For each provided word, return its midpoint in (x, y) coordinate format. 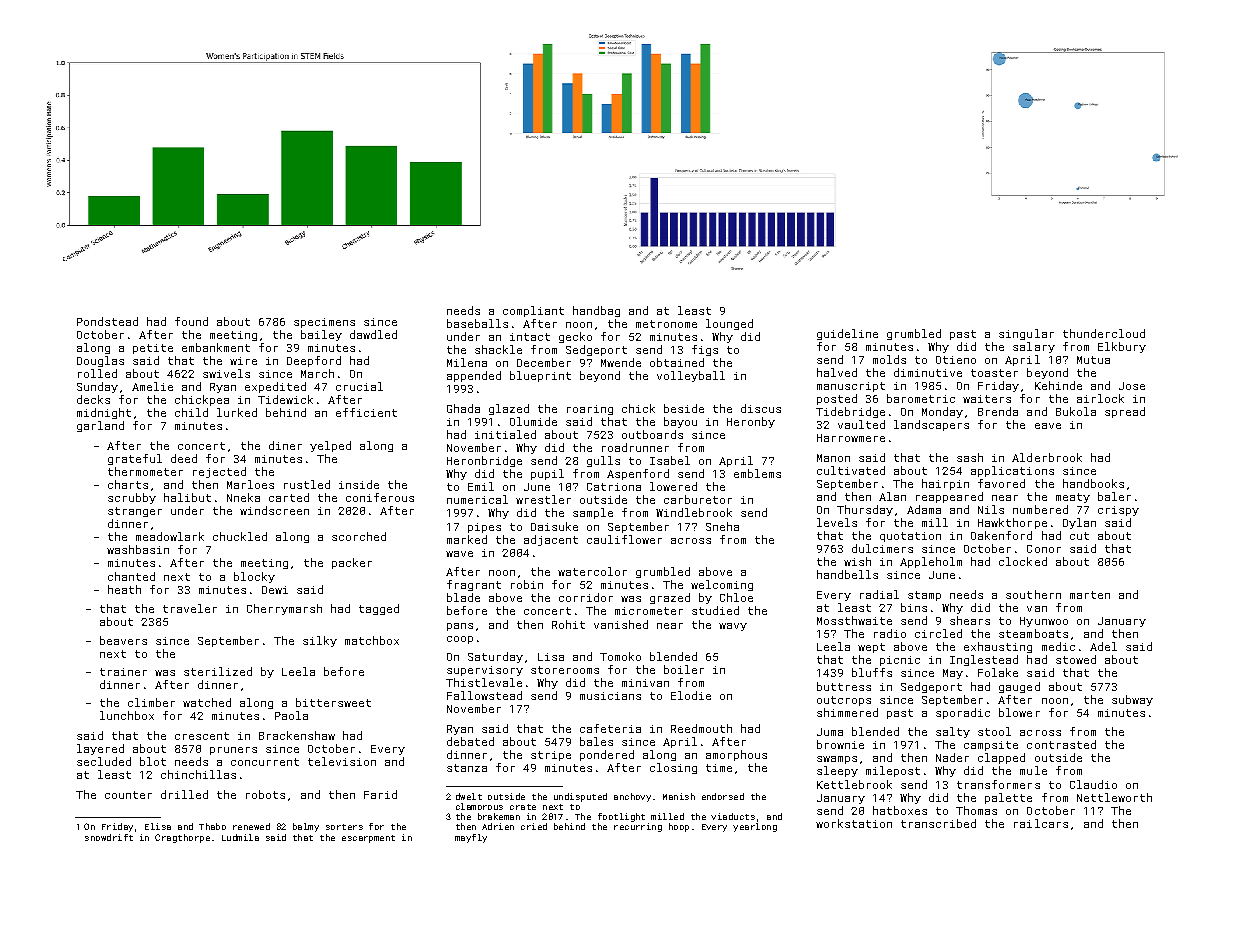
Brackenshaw (297, 735)
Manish (679, 796)
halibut (187, 497)
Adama (924, 509)
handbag (596, 311)
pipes (484, 528)
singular (1026, 334)
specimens (324, 323)
